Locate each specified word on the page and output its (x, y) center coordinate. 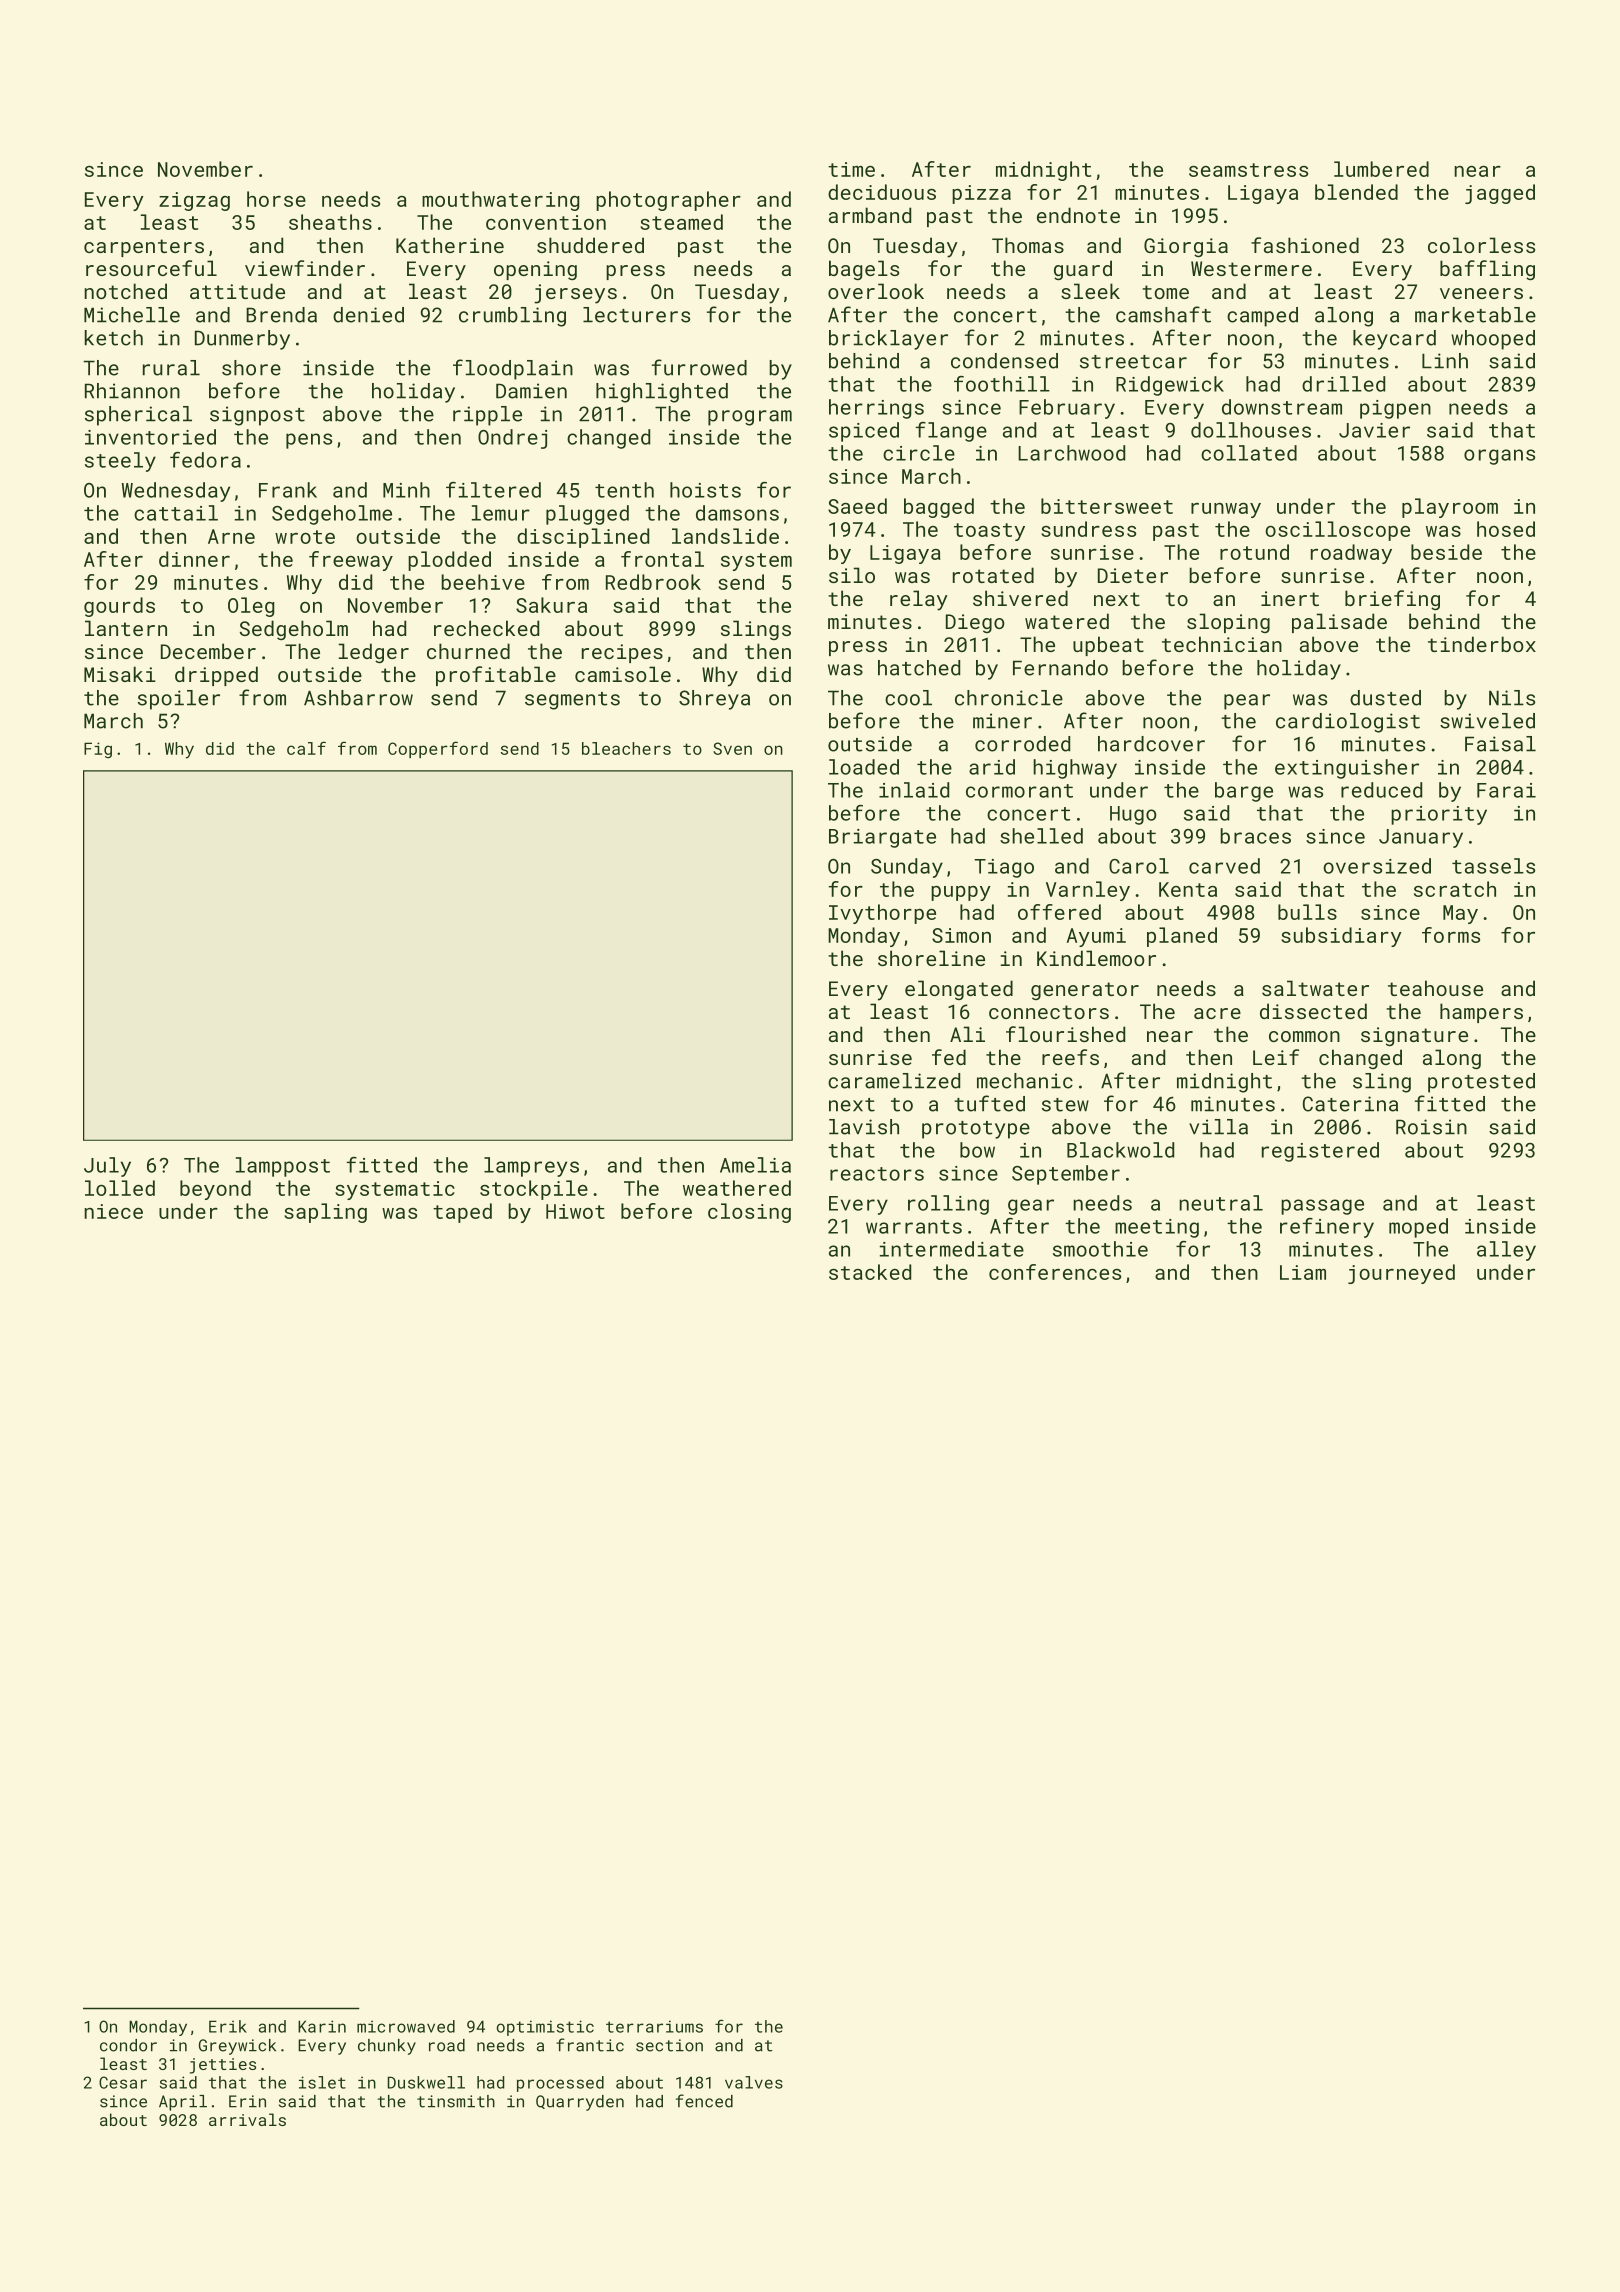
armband (870, 215)
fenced (704, 2101)
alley (1506, 1251)
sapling (325, 1213)
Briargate (882, 838)
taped (462, 1213)
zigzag (194, 201)
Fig (98, 750)
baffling (1487, 270)
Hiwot (575, 1211)
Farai (1506, 790)
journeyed (1401, 1274)
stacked (870, 1272)
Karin (322, 2026)
